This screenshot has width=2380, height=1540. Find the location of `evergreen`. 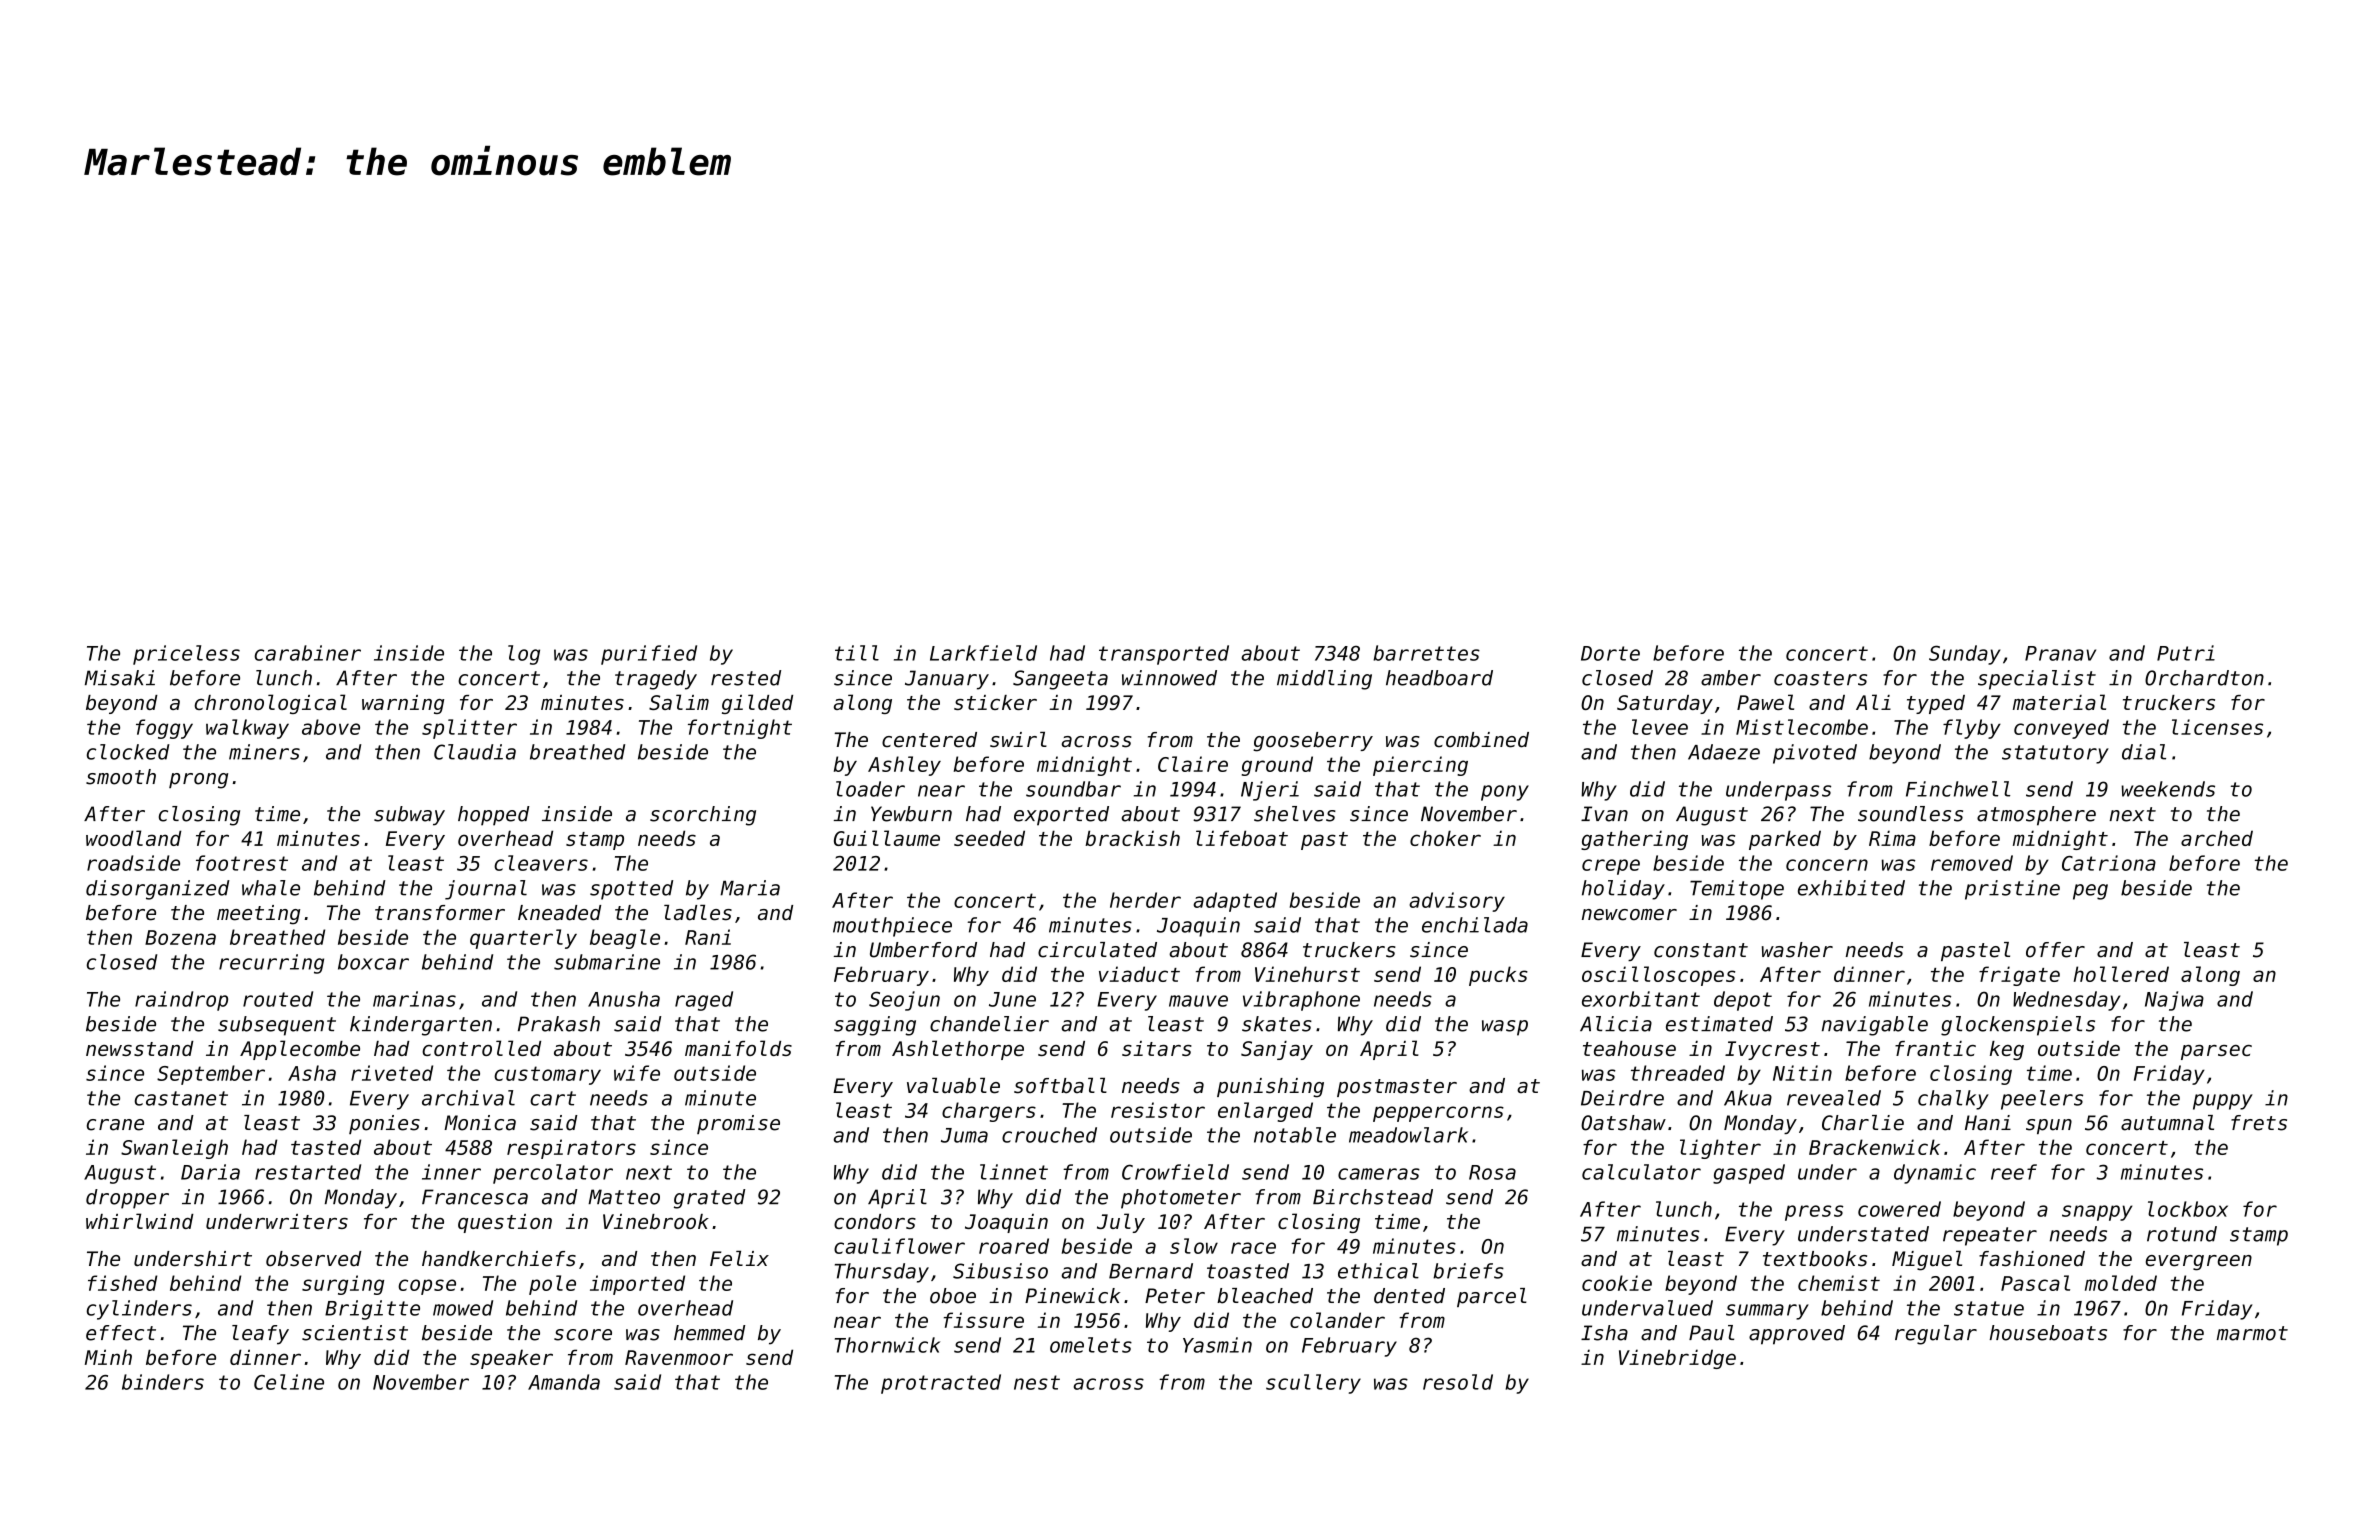

evergreen is located at coordinates (2199, 1263).
